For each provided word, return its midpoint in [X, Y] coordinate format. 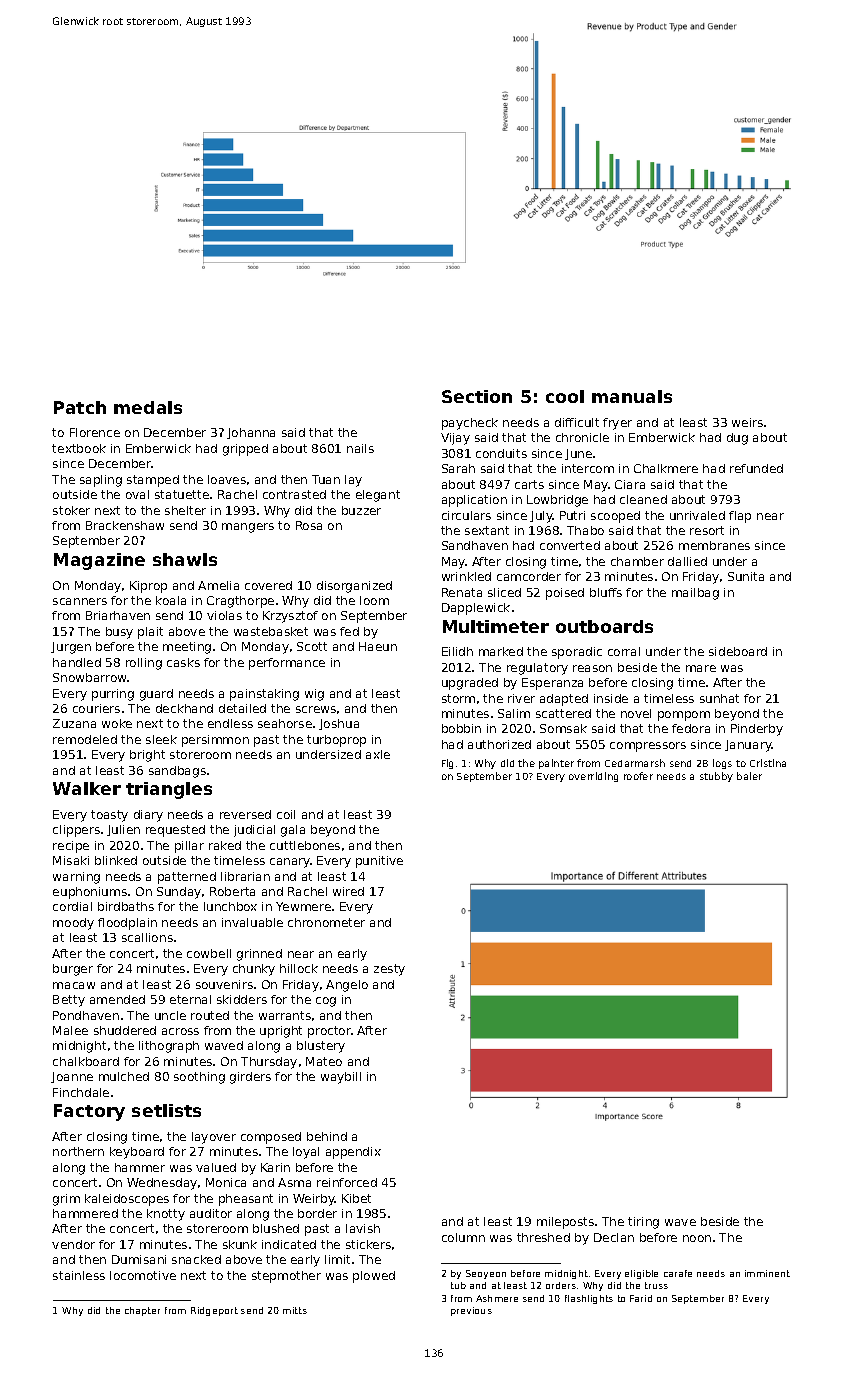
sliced [504, 592]
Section [477, 396]
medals [148, 407]
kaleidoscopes [127, 1200]
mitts [295, 1310]
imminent [767, 1273]
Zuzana [74, 723]
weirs [747, 422]
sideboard [738, 651]
